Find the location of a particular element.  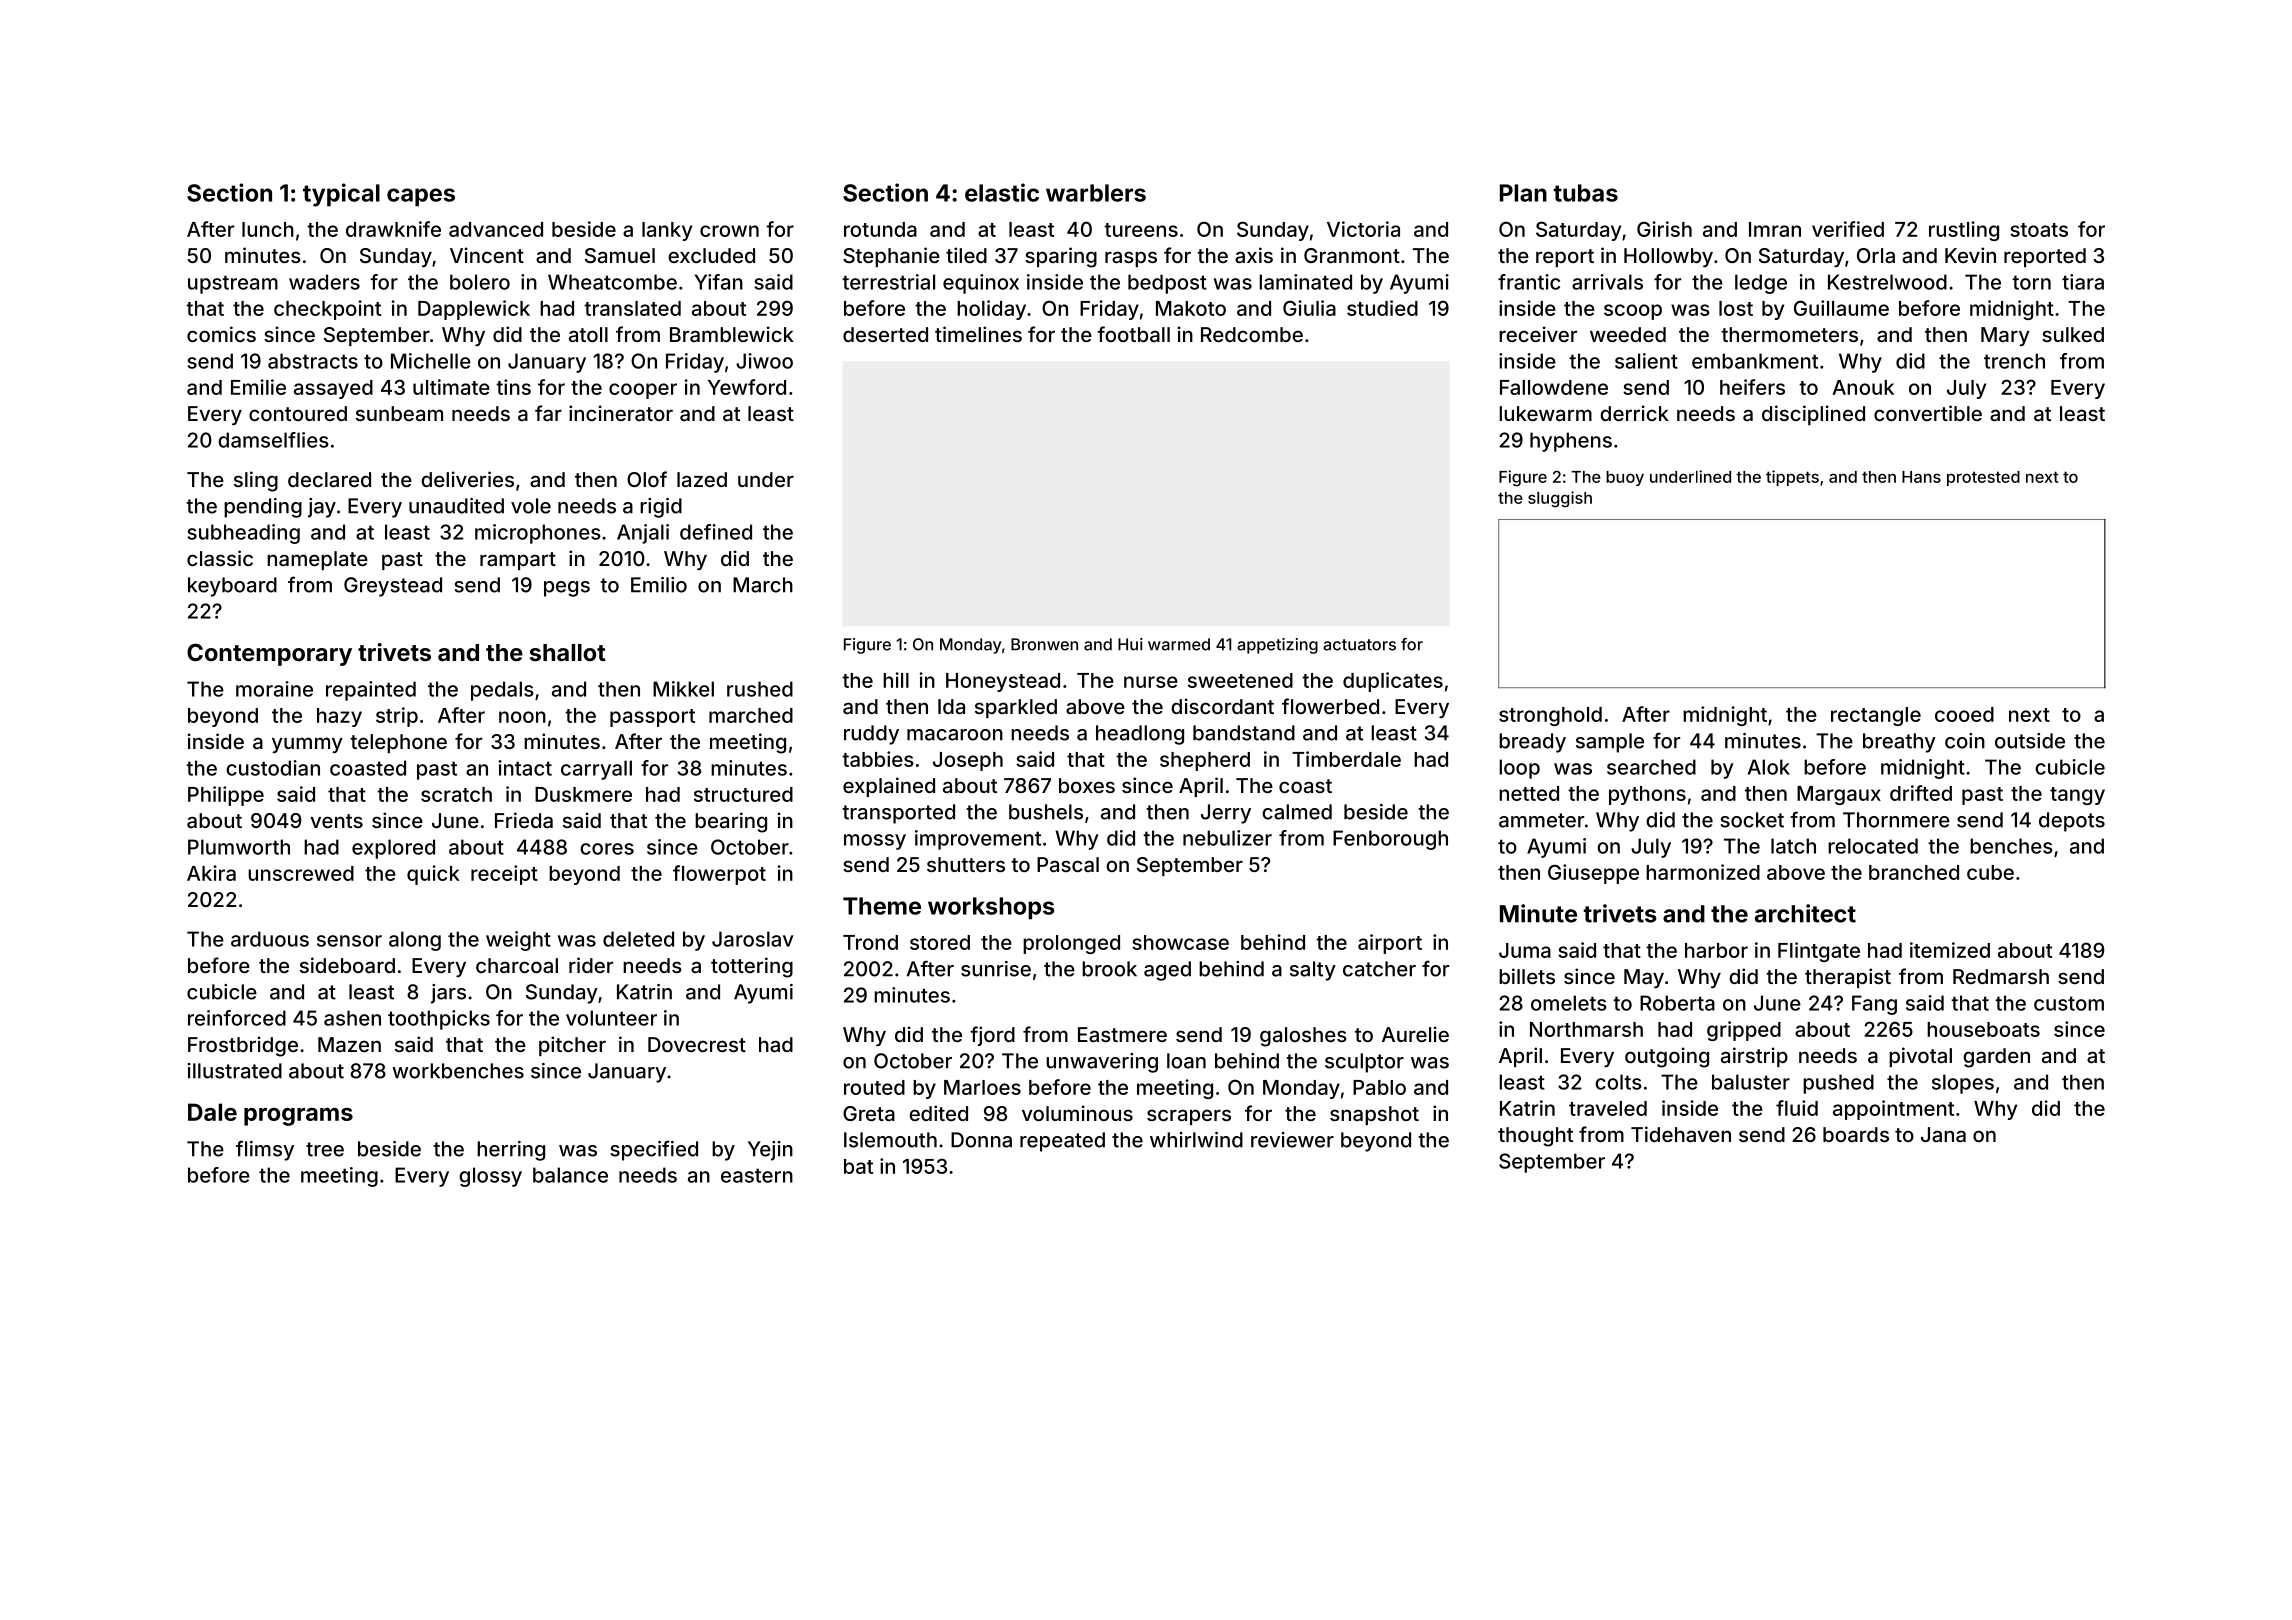

tippets is located at coordinates (1792, 478).
